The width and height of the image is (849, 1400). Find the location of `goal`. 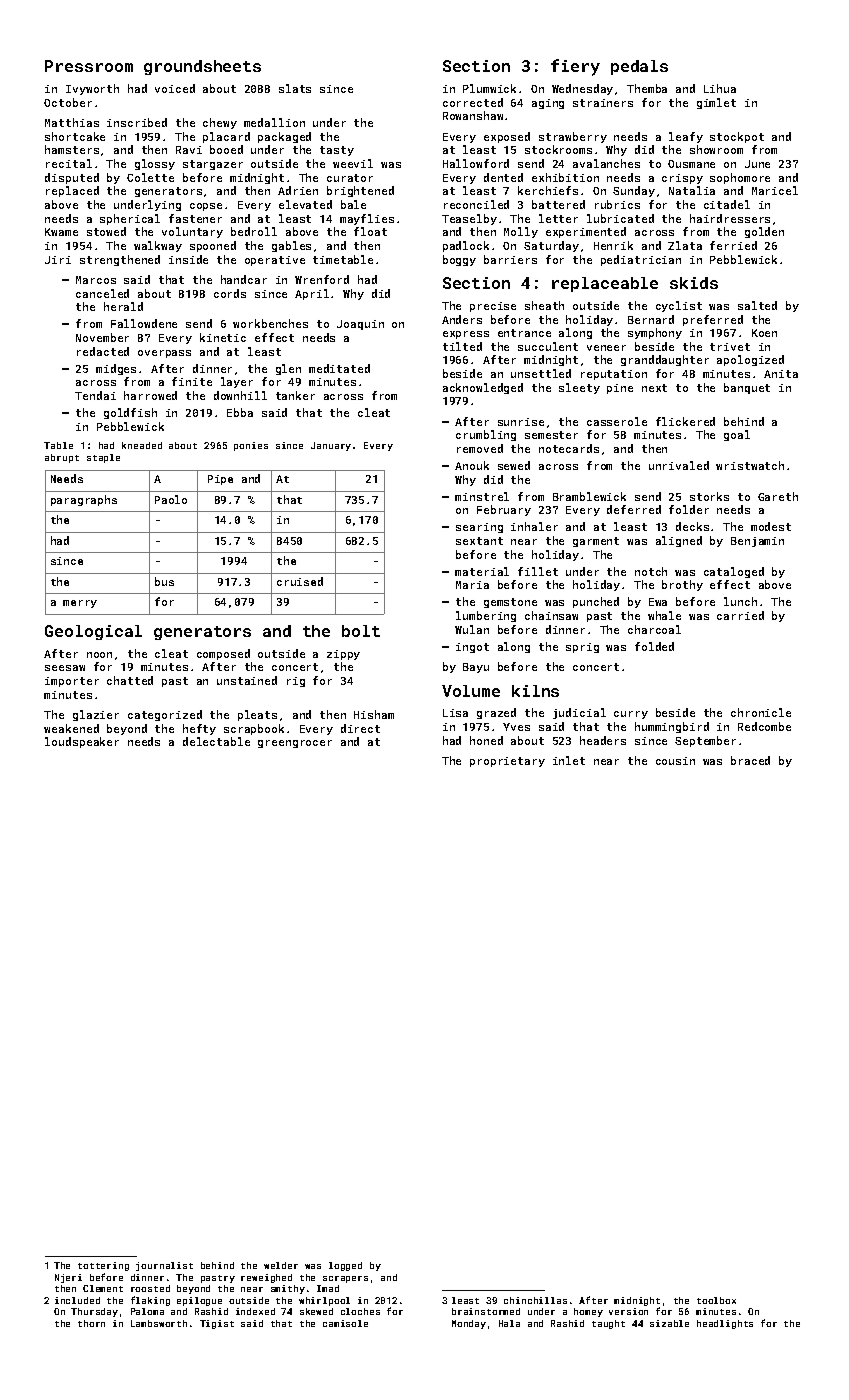

goal is located at coordinates (737, 435).
